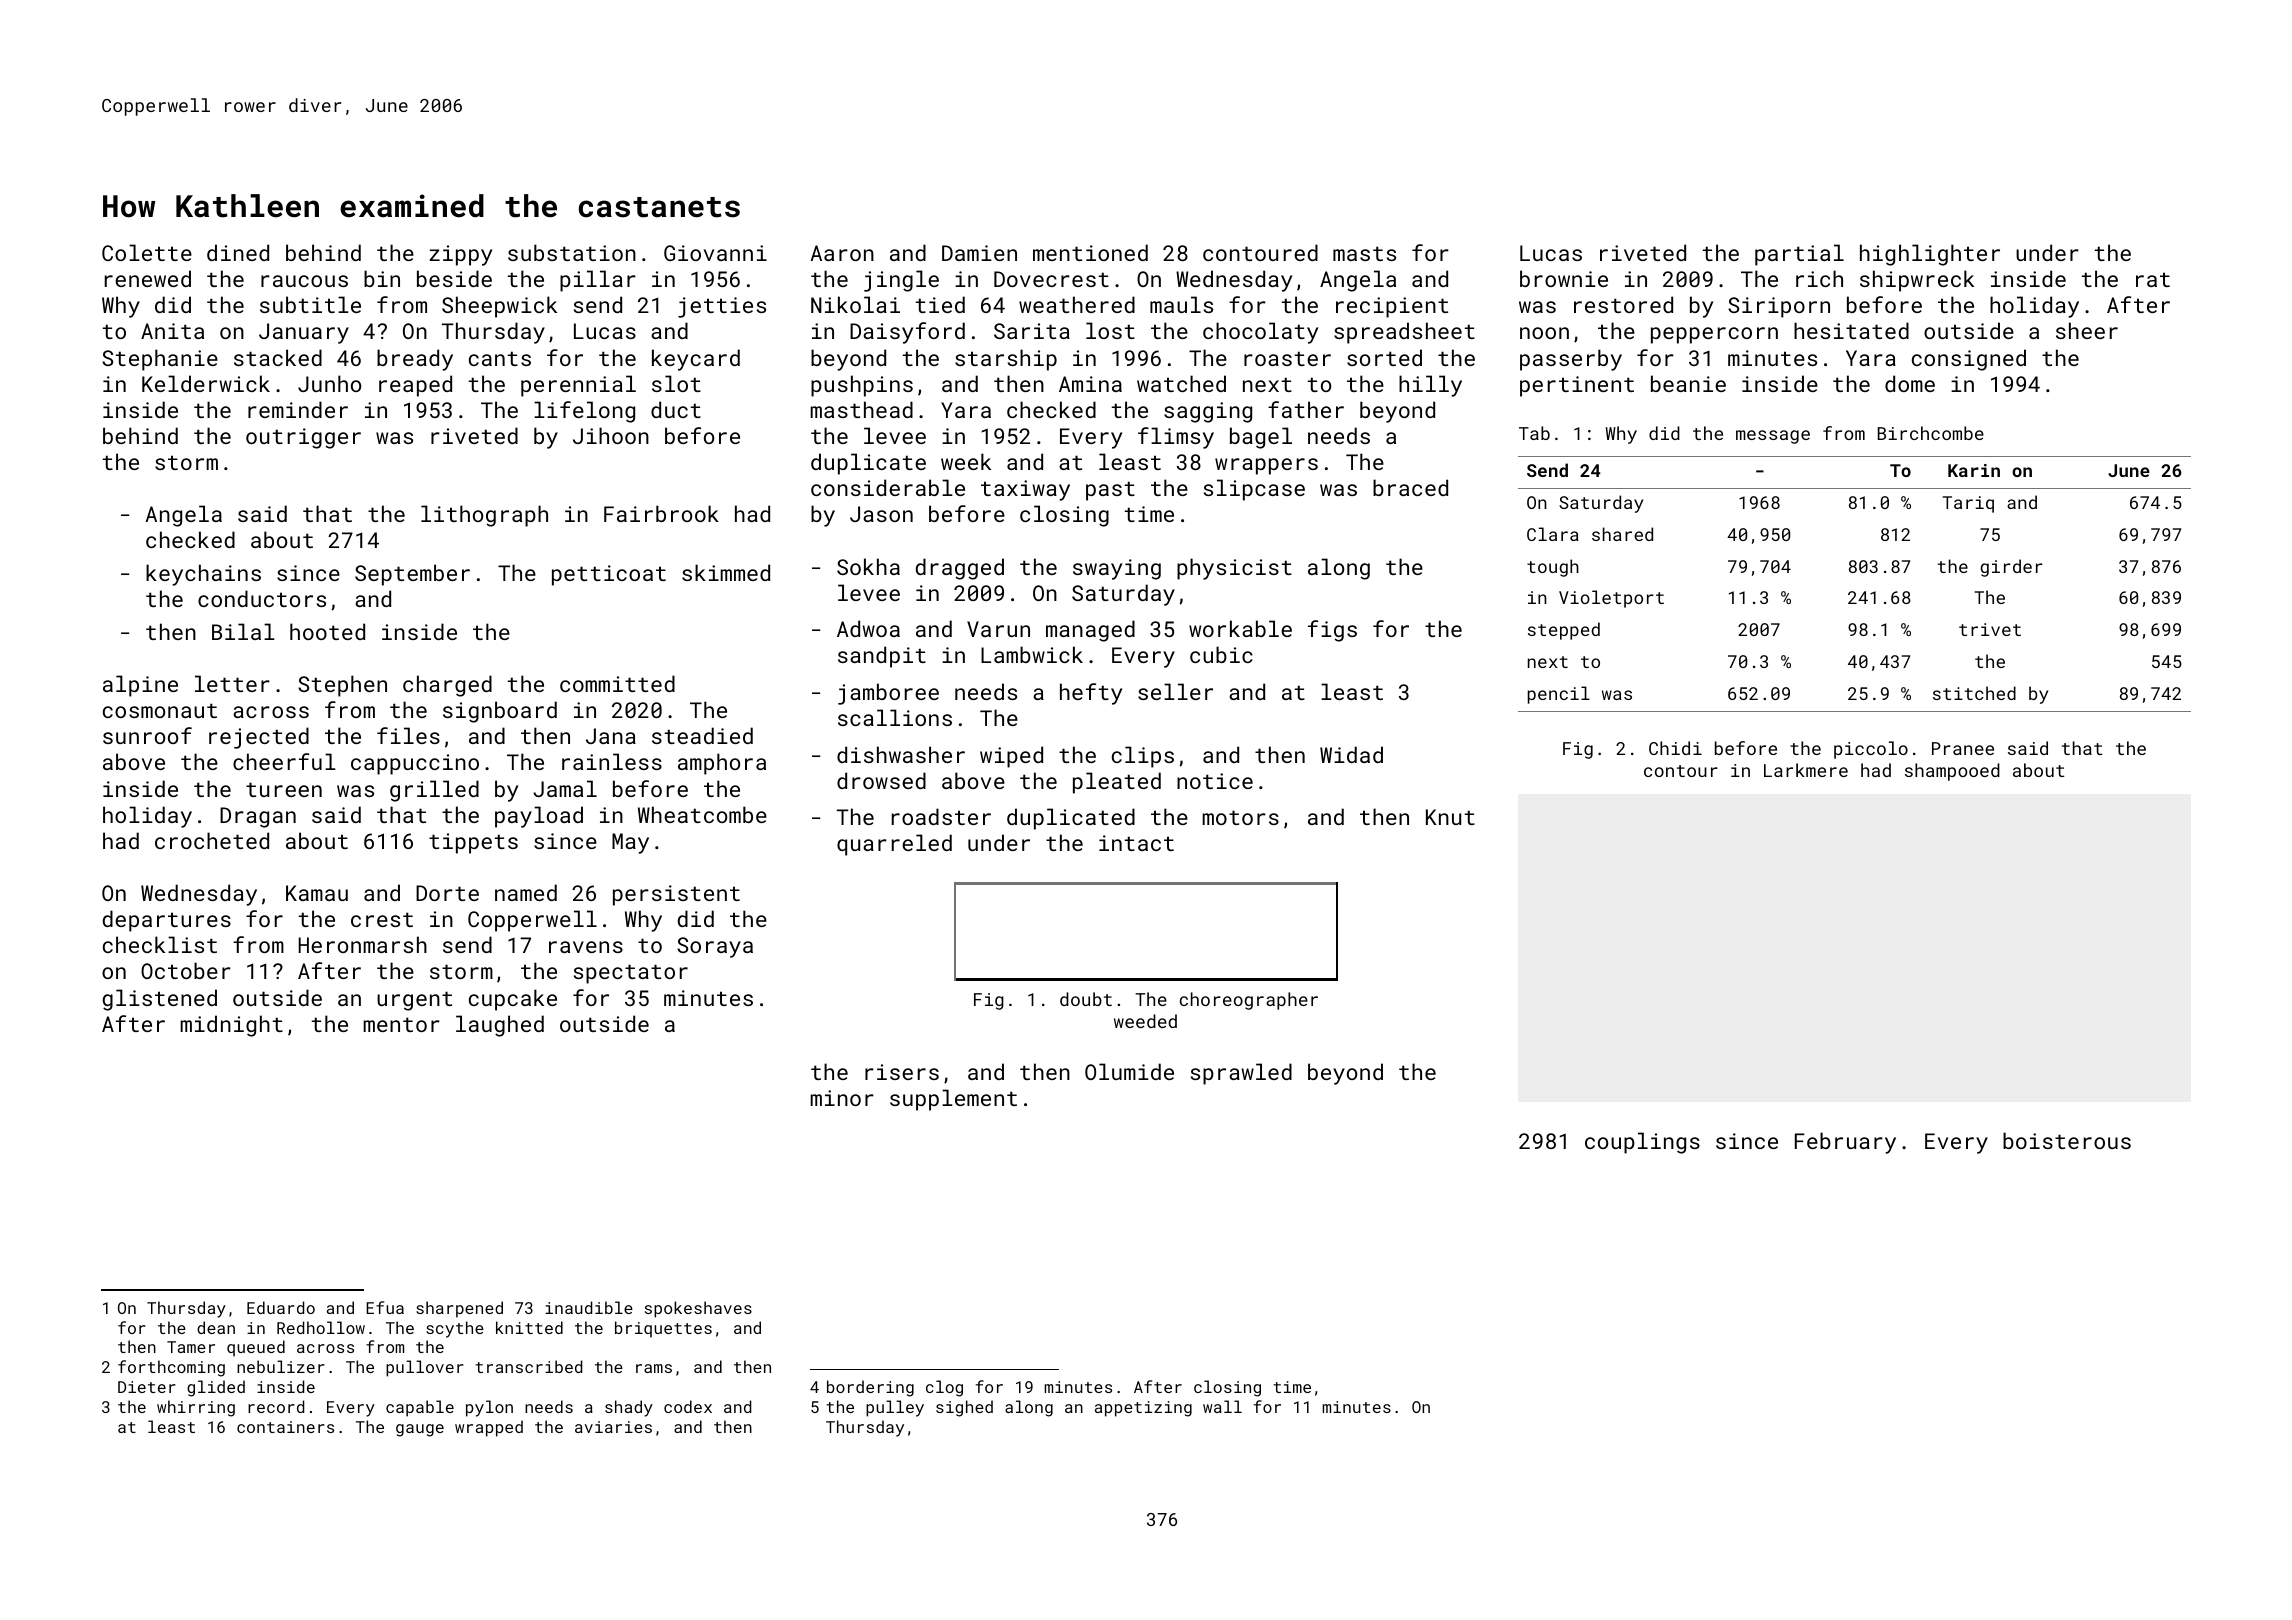 Image resolution: width=2292 pixels, height=1620 pixels. What do you see at coordinates (1845, 1143) in the page?
I see `February` at bounding box center [1845, 1143].
